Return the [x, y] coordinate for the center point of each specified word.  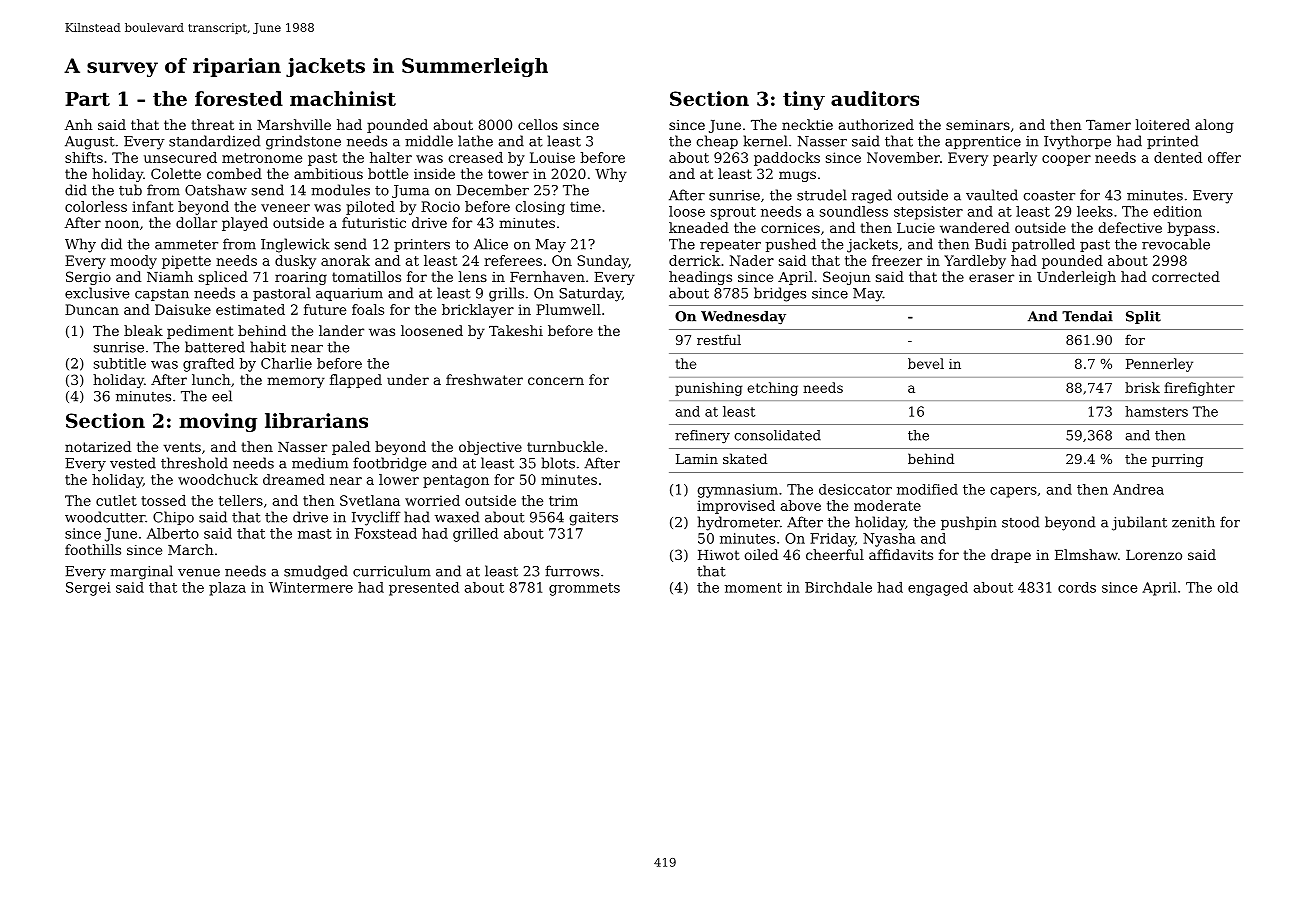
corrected [1186, 276]
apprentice [983, 142]
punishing [708, 389]
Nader [752, 260]
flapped [356, 381]
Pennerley [1159, 365]
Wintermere [311, 587]
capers [1013, 492]
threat [212, 124]
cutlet [116, 500]
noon [122, 224]
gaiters [593, 519]
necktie [807, 124]
